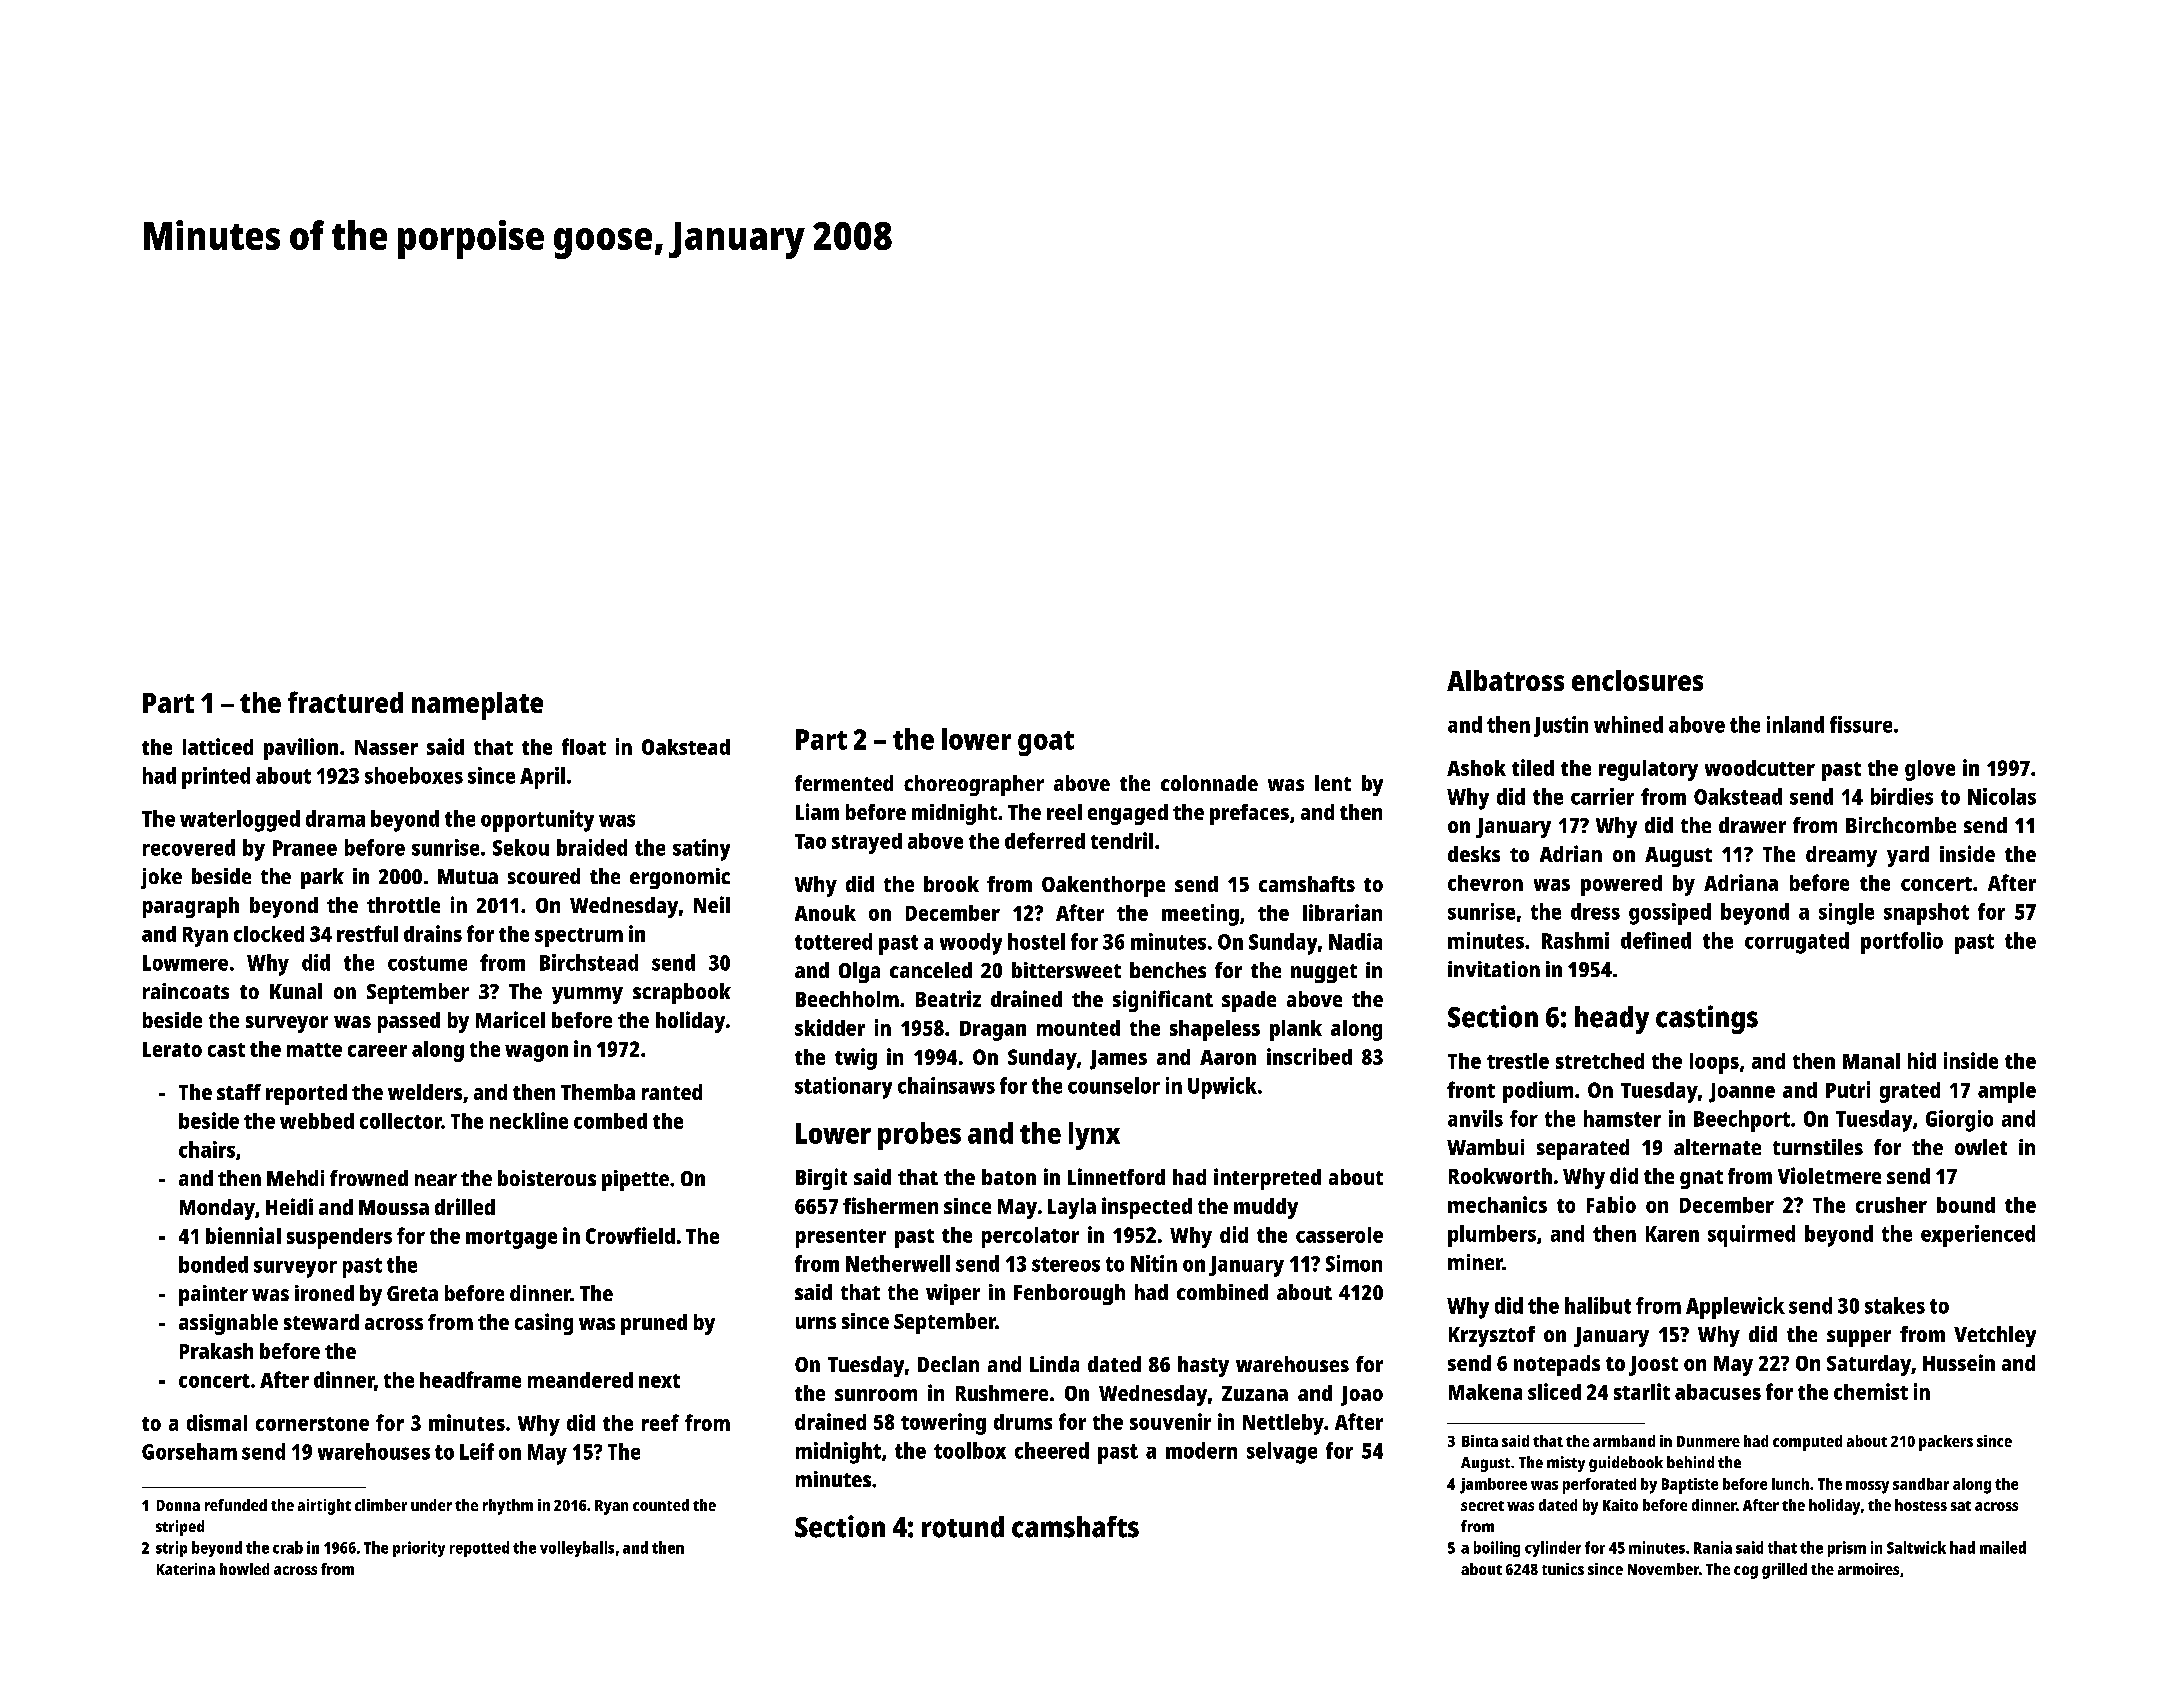 This page has width=2178, height=1683. What do you see at coordinates (228, 1324) in the page?
I see `assignable` at bounding box center [228, 1324].
